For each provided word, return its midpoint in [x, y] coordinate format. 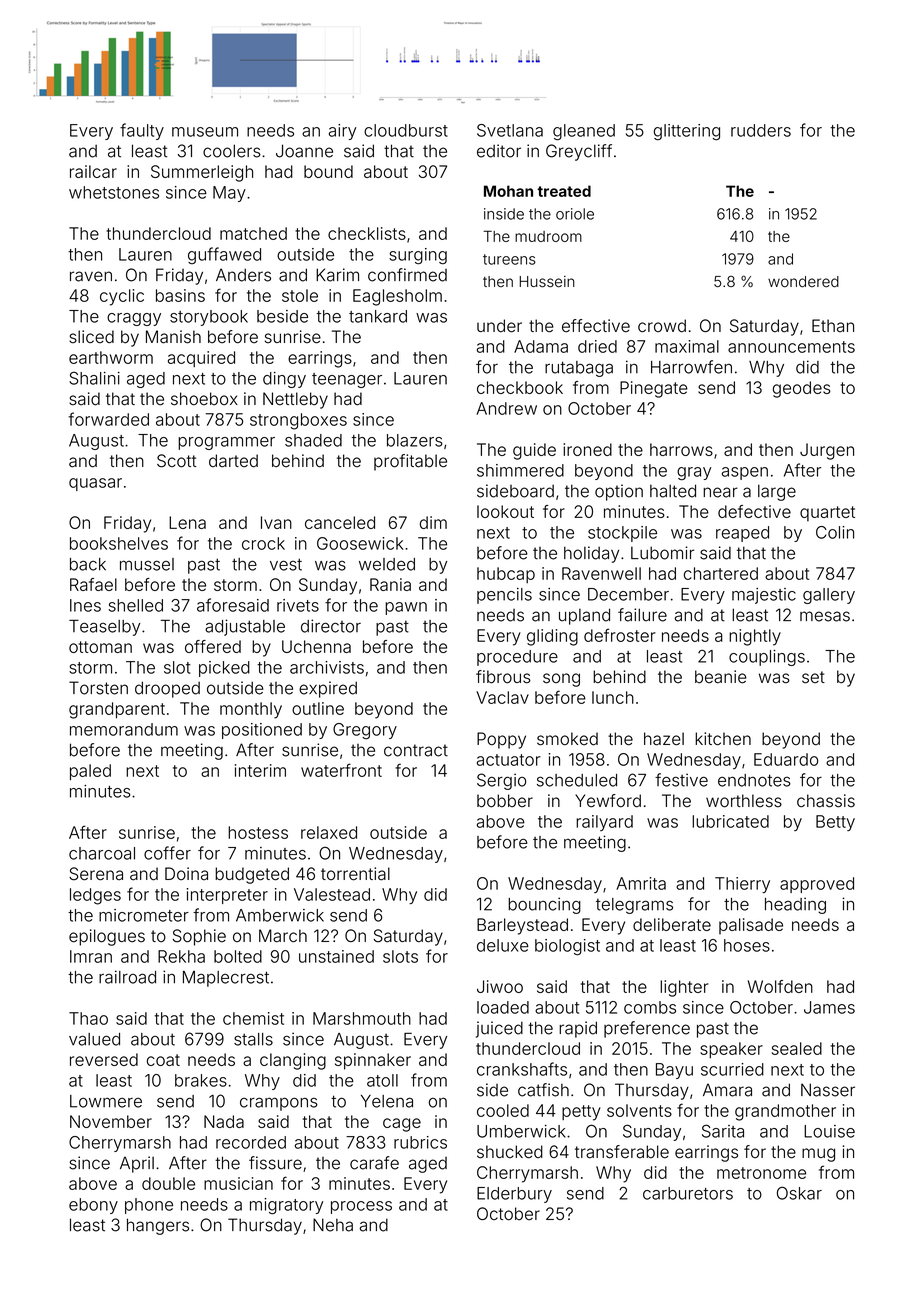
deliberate [672, 924]
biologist [567, 947]
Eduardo [786, 759]
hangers [158, 1226]
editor [499, 151]
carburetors [688, 1193]
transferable [622, 1152]
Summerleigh [202, 173]
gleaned [584, 132]
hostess [258, 832]
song [561, 680]
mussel [147, 564]
